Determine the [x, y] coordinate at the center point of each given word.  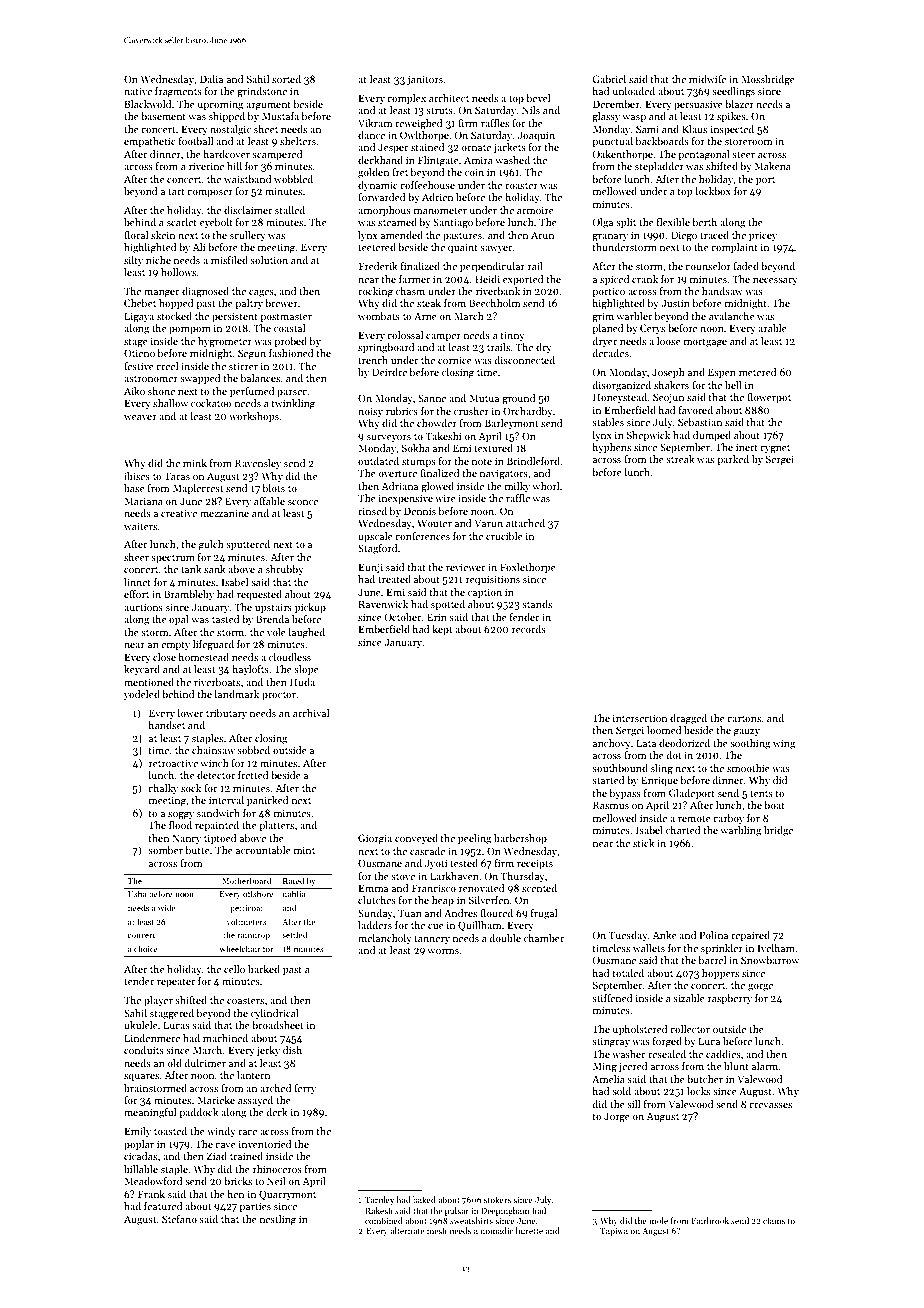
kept [442, 630]
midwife [707, 79]
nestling [278, 1220]
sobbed [253, 750]
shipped [227, 117]
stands [537, 604]
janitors [425, 80]
